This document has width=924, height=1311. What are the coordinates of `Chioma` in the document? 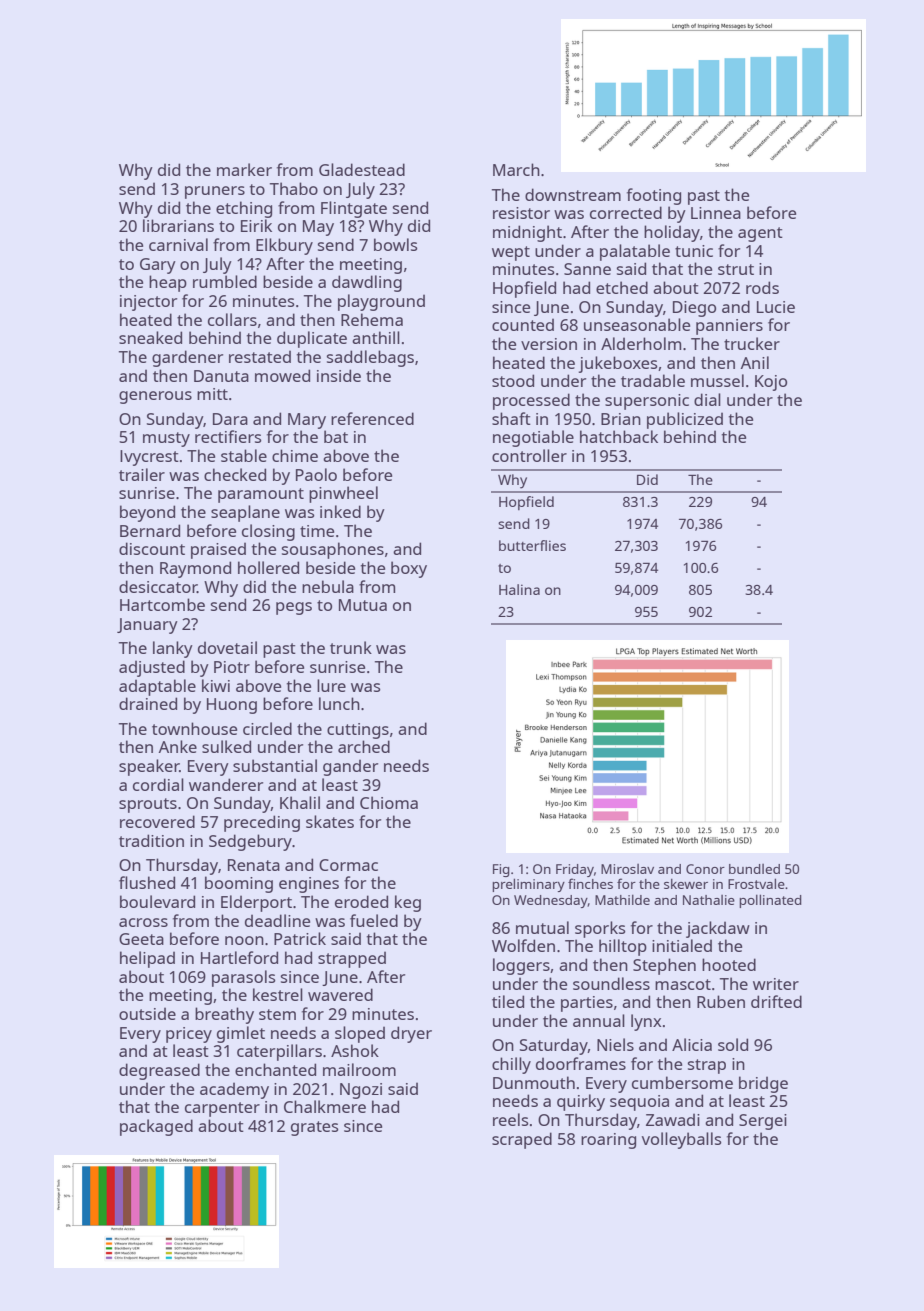 It's located at (389, 802).
